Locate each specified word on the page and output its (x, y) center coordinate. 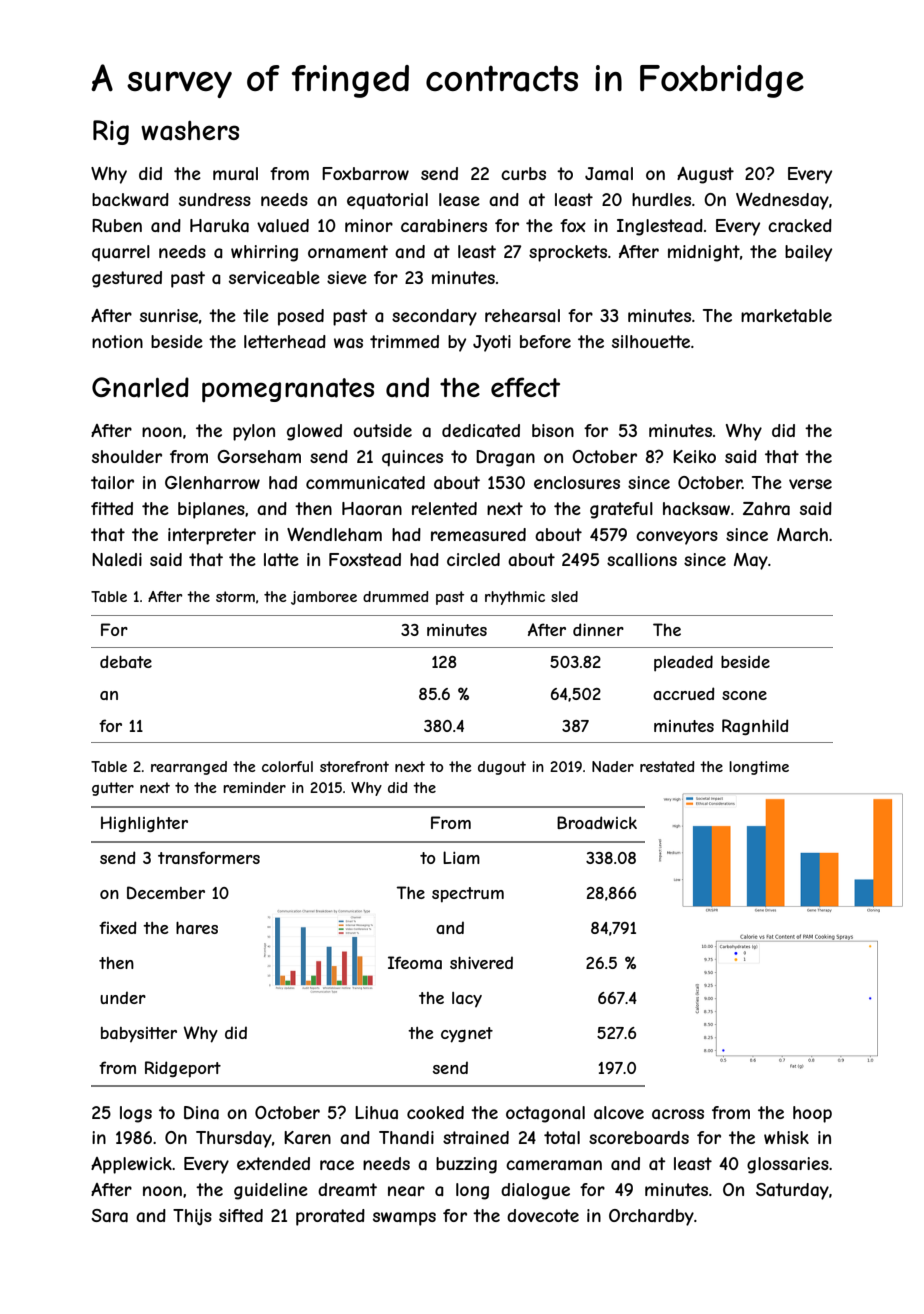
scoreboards (639, 1137)
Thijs (192, 1217)
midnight (704, 253)
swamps (404, 1219)
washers (190, 131)
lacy (467, 1000)
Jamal (609, 173)
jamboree (324, 598)
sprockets (568, 253)
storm (235, 596)
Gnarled (140, 387)
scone (744, 695)
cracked (800, 225)
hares (197, 928)
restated (667, 766)
